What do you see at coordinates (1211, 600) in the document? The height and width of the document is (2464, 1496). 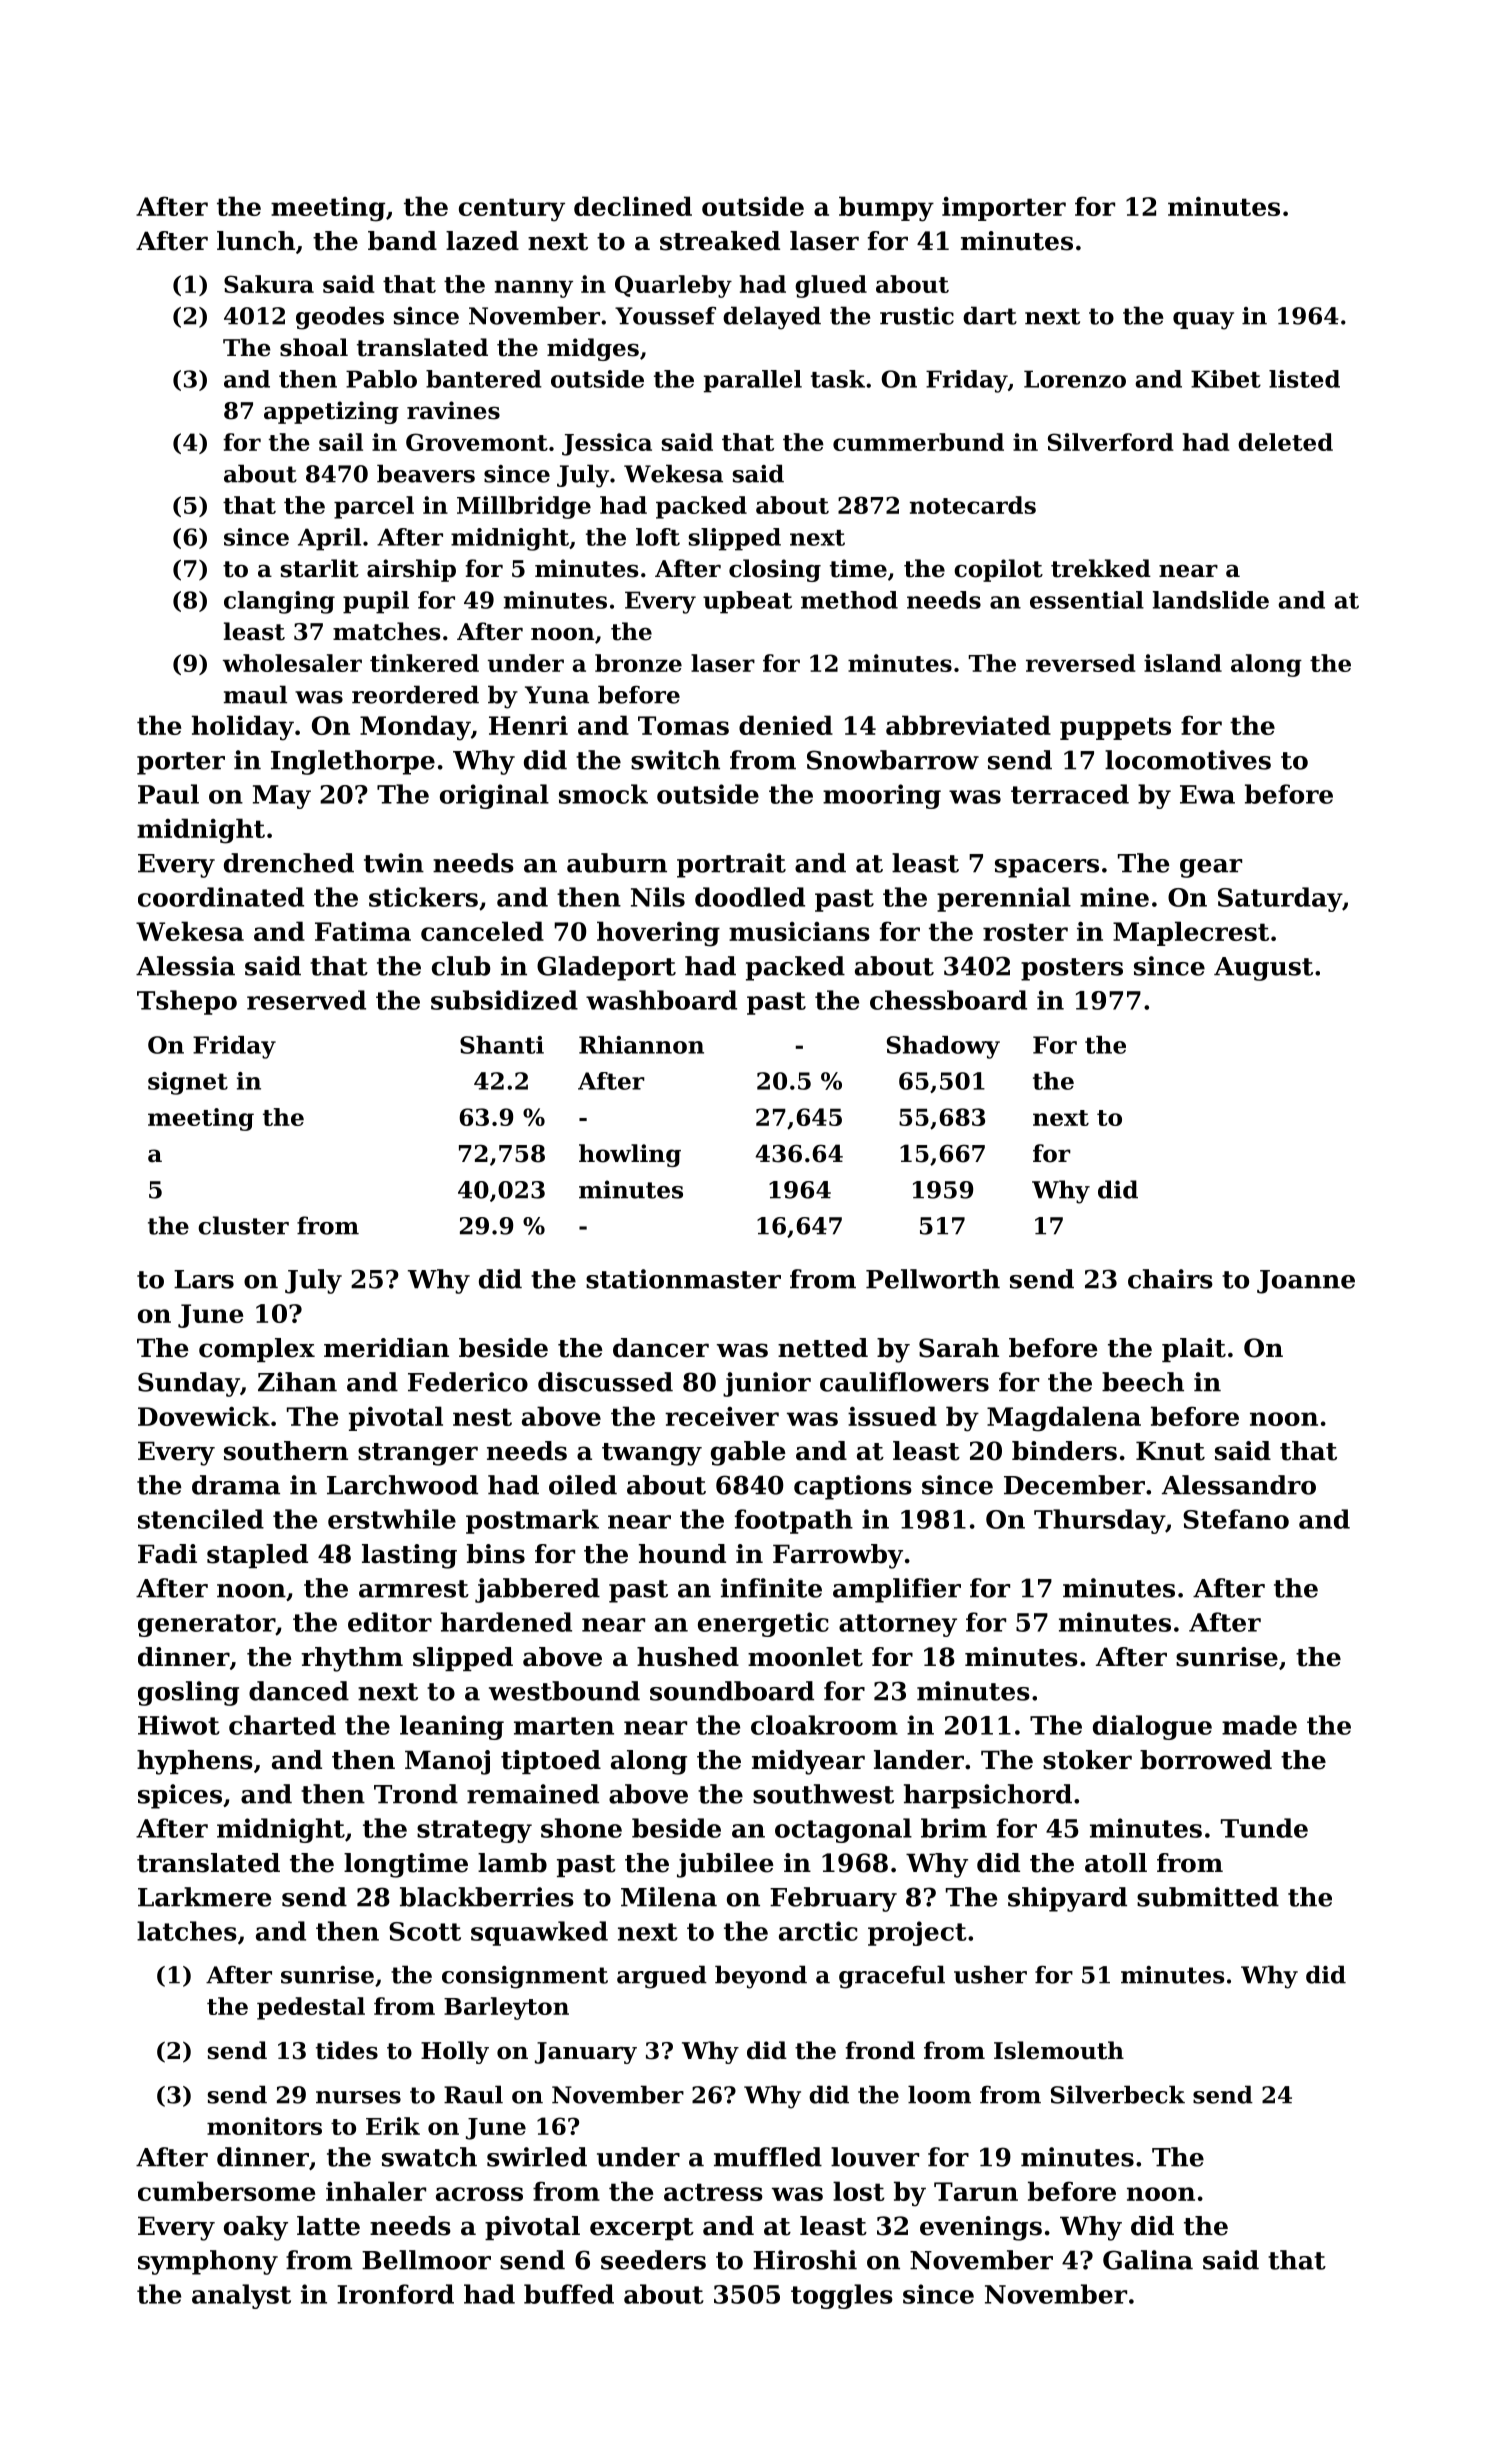 I see `landslide` at bounding box center [1211, 600].
